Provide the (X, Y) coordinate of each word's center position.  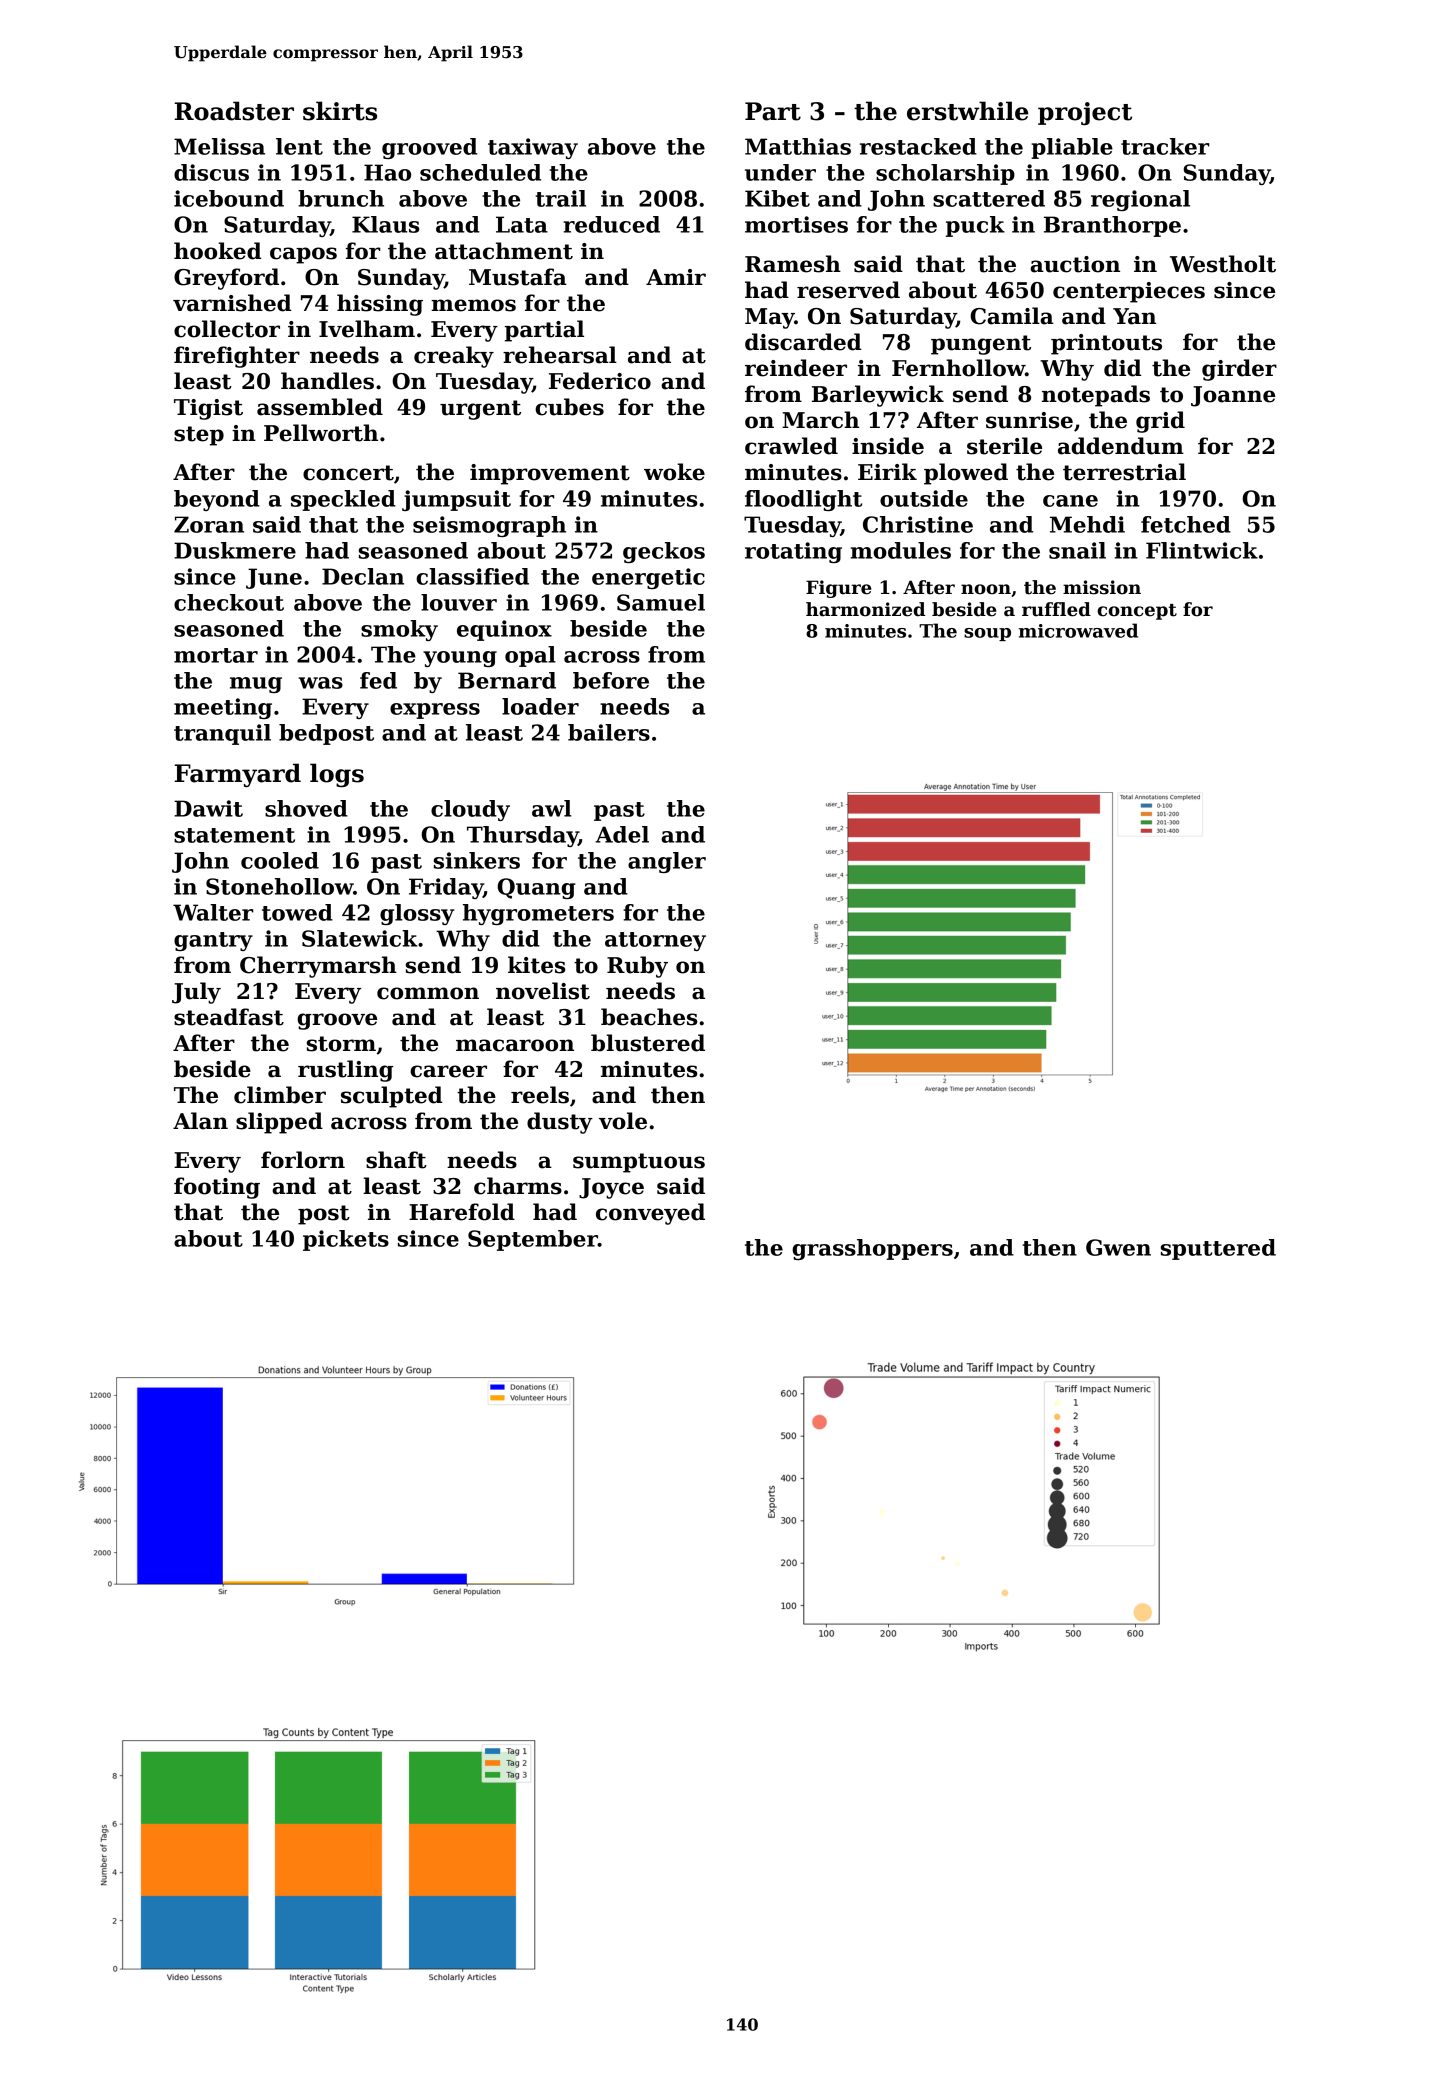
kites (536, 965)
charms (518, 1186)
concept (1137, 612)
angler (667, 862)
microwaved (1078, 630)
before (611, 680)
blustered (648, 1043)
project (1085, 113)
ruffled (1056, 609)
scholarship (945, 174)
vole (623, 1121)
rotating (793, 552)
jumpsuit (456, 500)
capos (303, 255)
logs (337, 775)
